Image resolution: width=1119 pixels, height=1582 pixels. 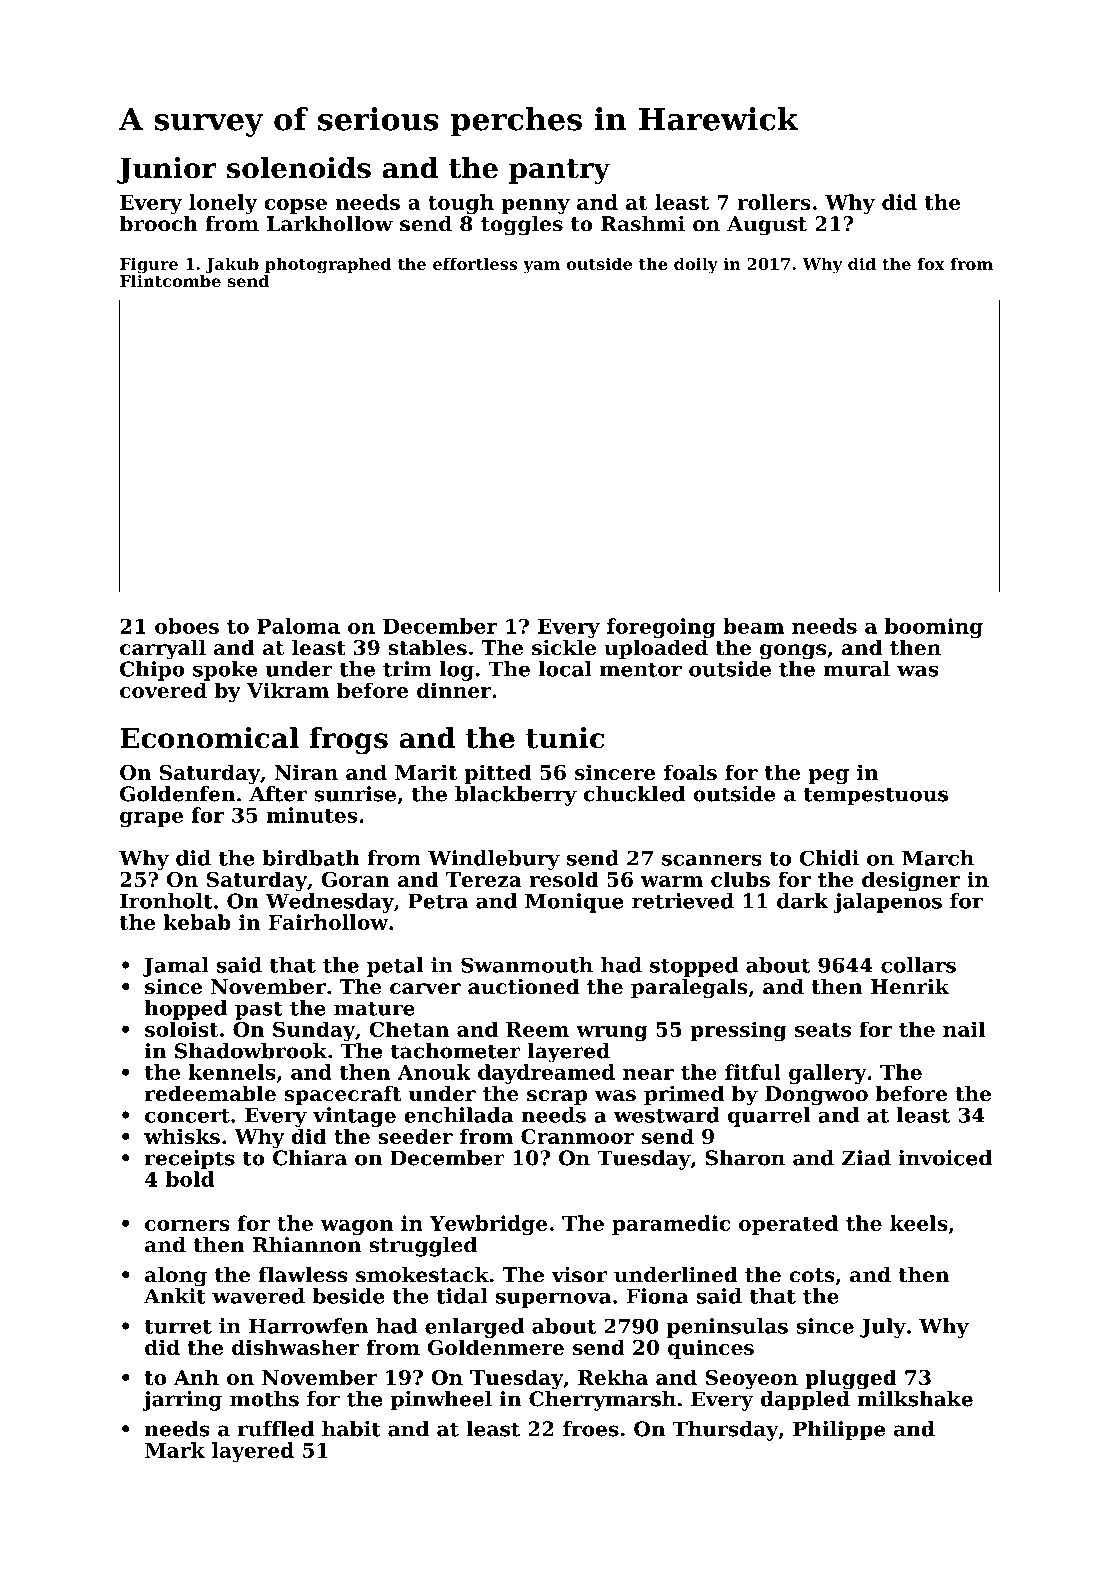 I want to click on Jamal, so click(x=176, y=967).
